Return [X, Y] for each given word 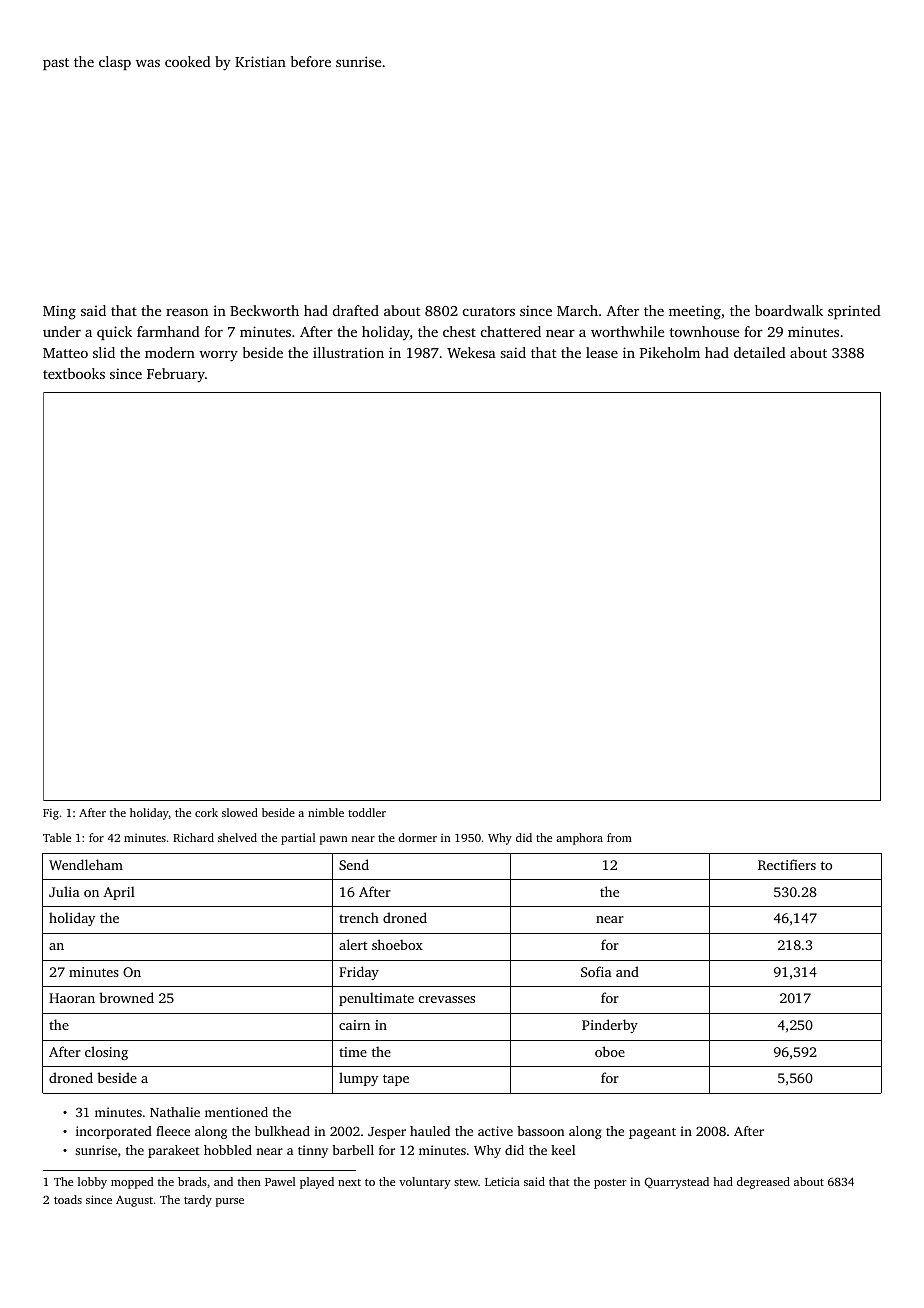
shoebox [397, 944]
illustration [348, 352]
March [577, 310]
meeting [695, 312]
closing [106, 1053]
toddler [367, 812]
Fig [51, 814]
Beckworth [264, 310]
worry [218, 356]
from [619, 837]
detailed [760, 352]
